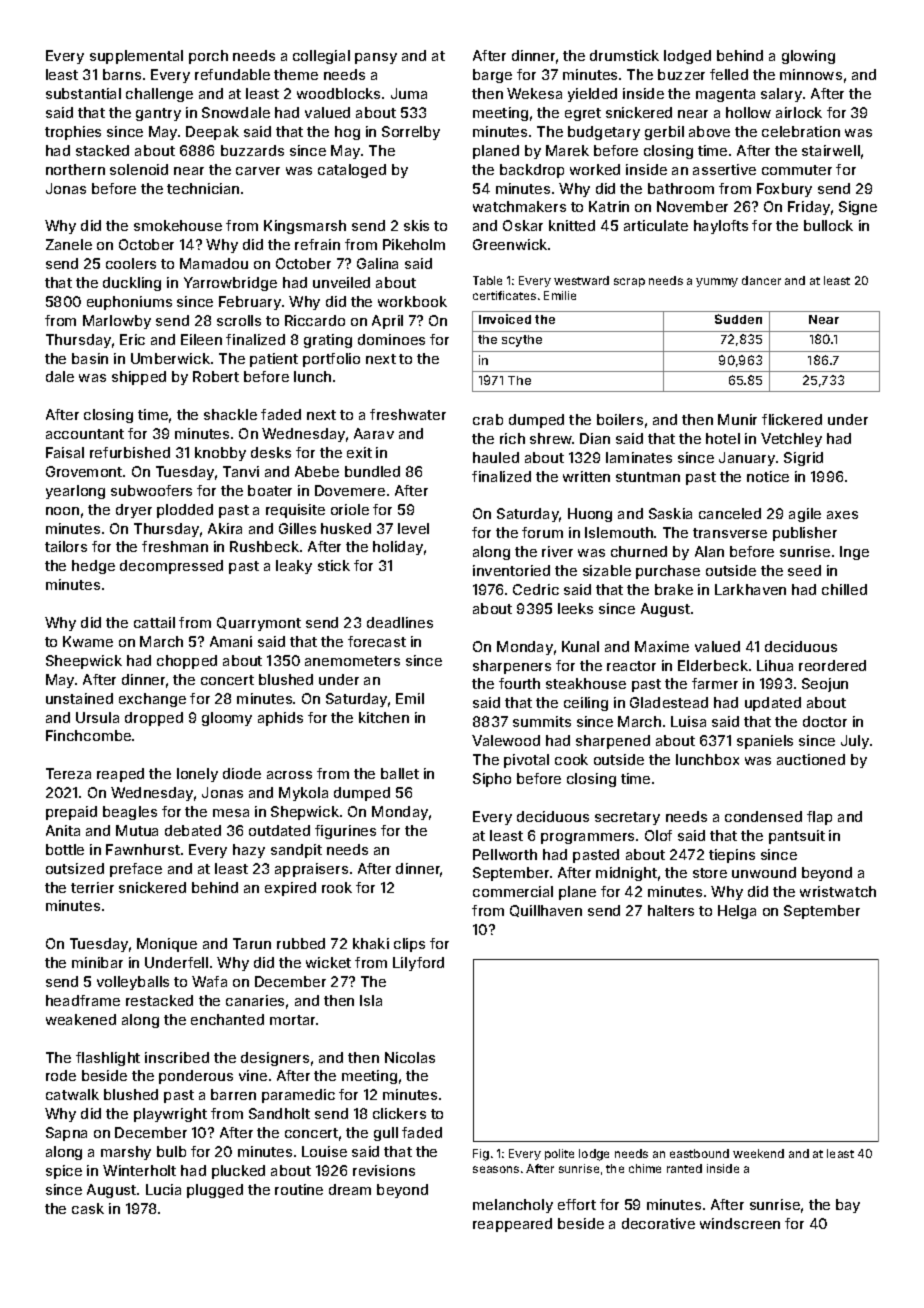  Describe the element at coordinates (175, 546) in the page. I see `freshman` at that location.
